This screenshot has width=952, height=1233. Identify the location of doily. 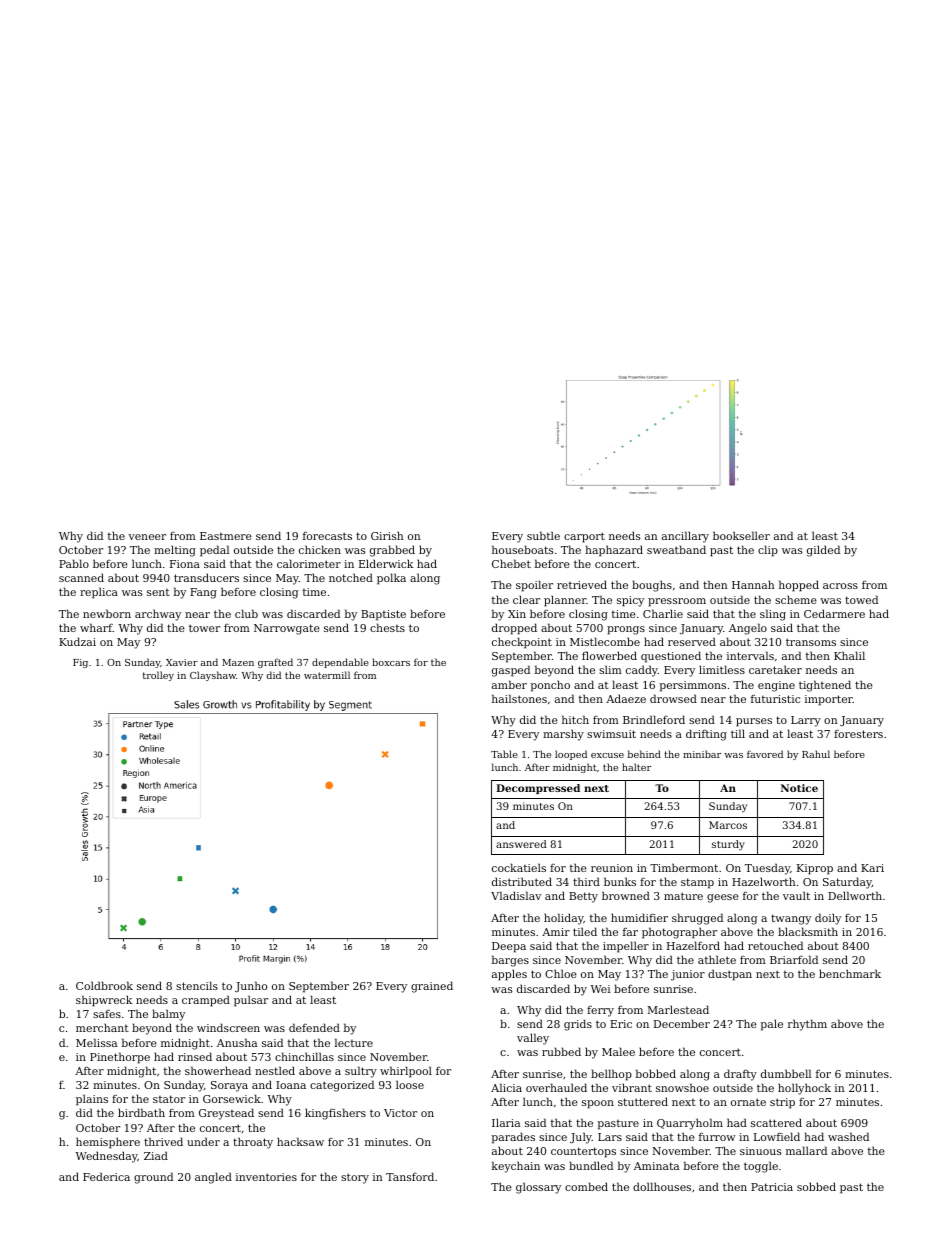
(828, 919).
